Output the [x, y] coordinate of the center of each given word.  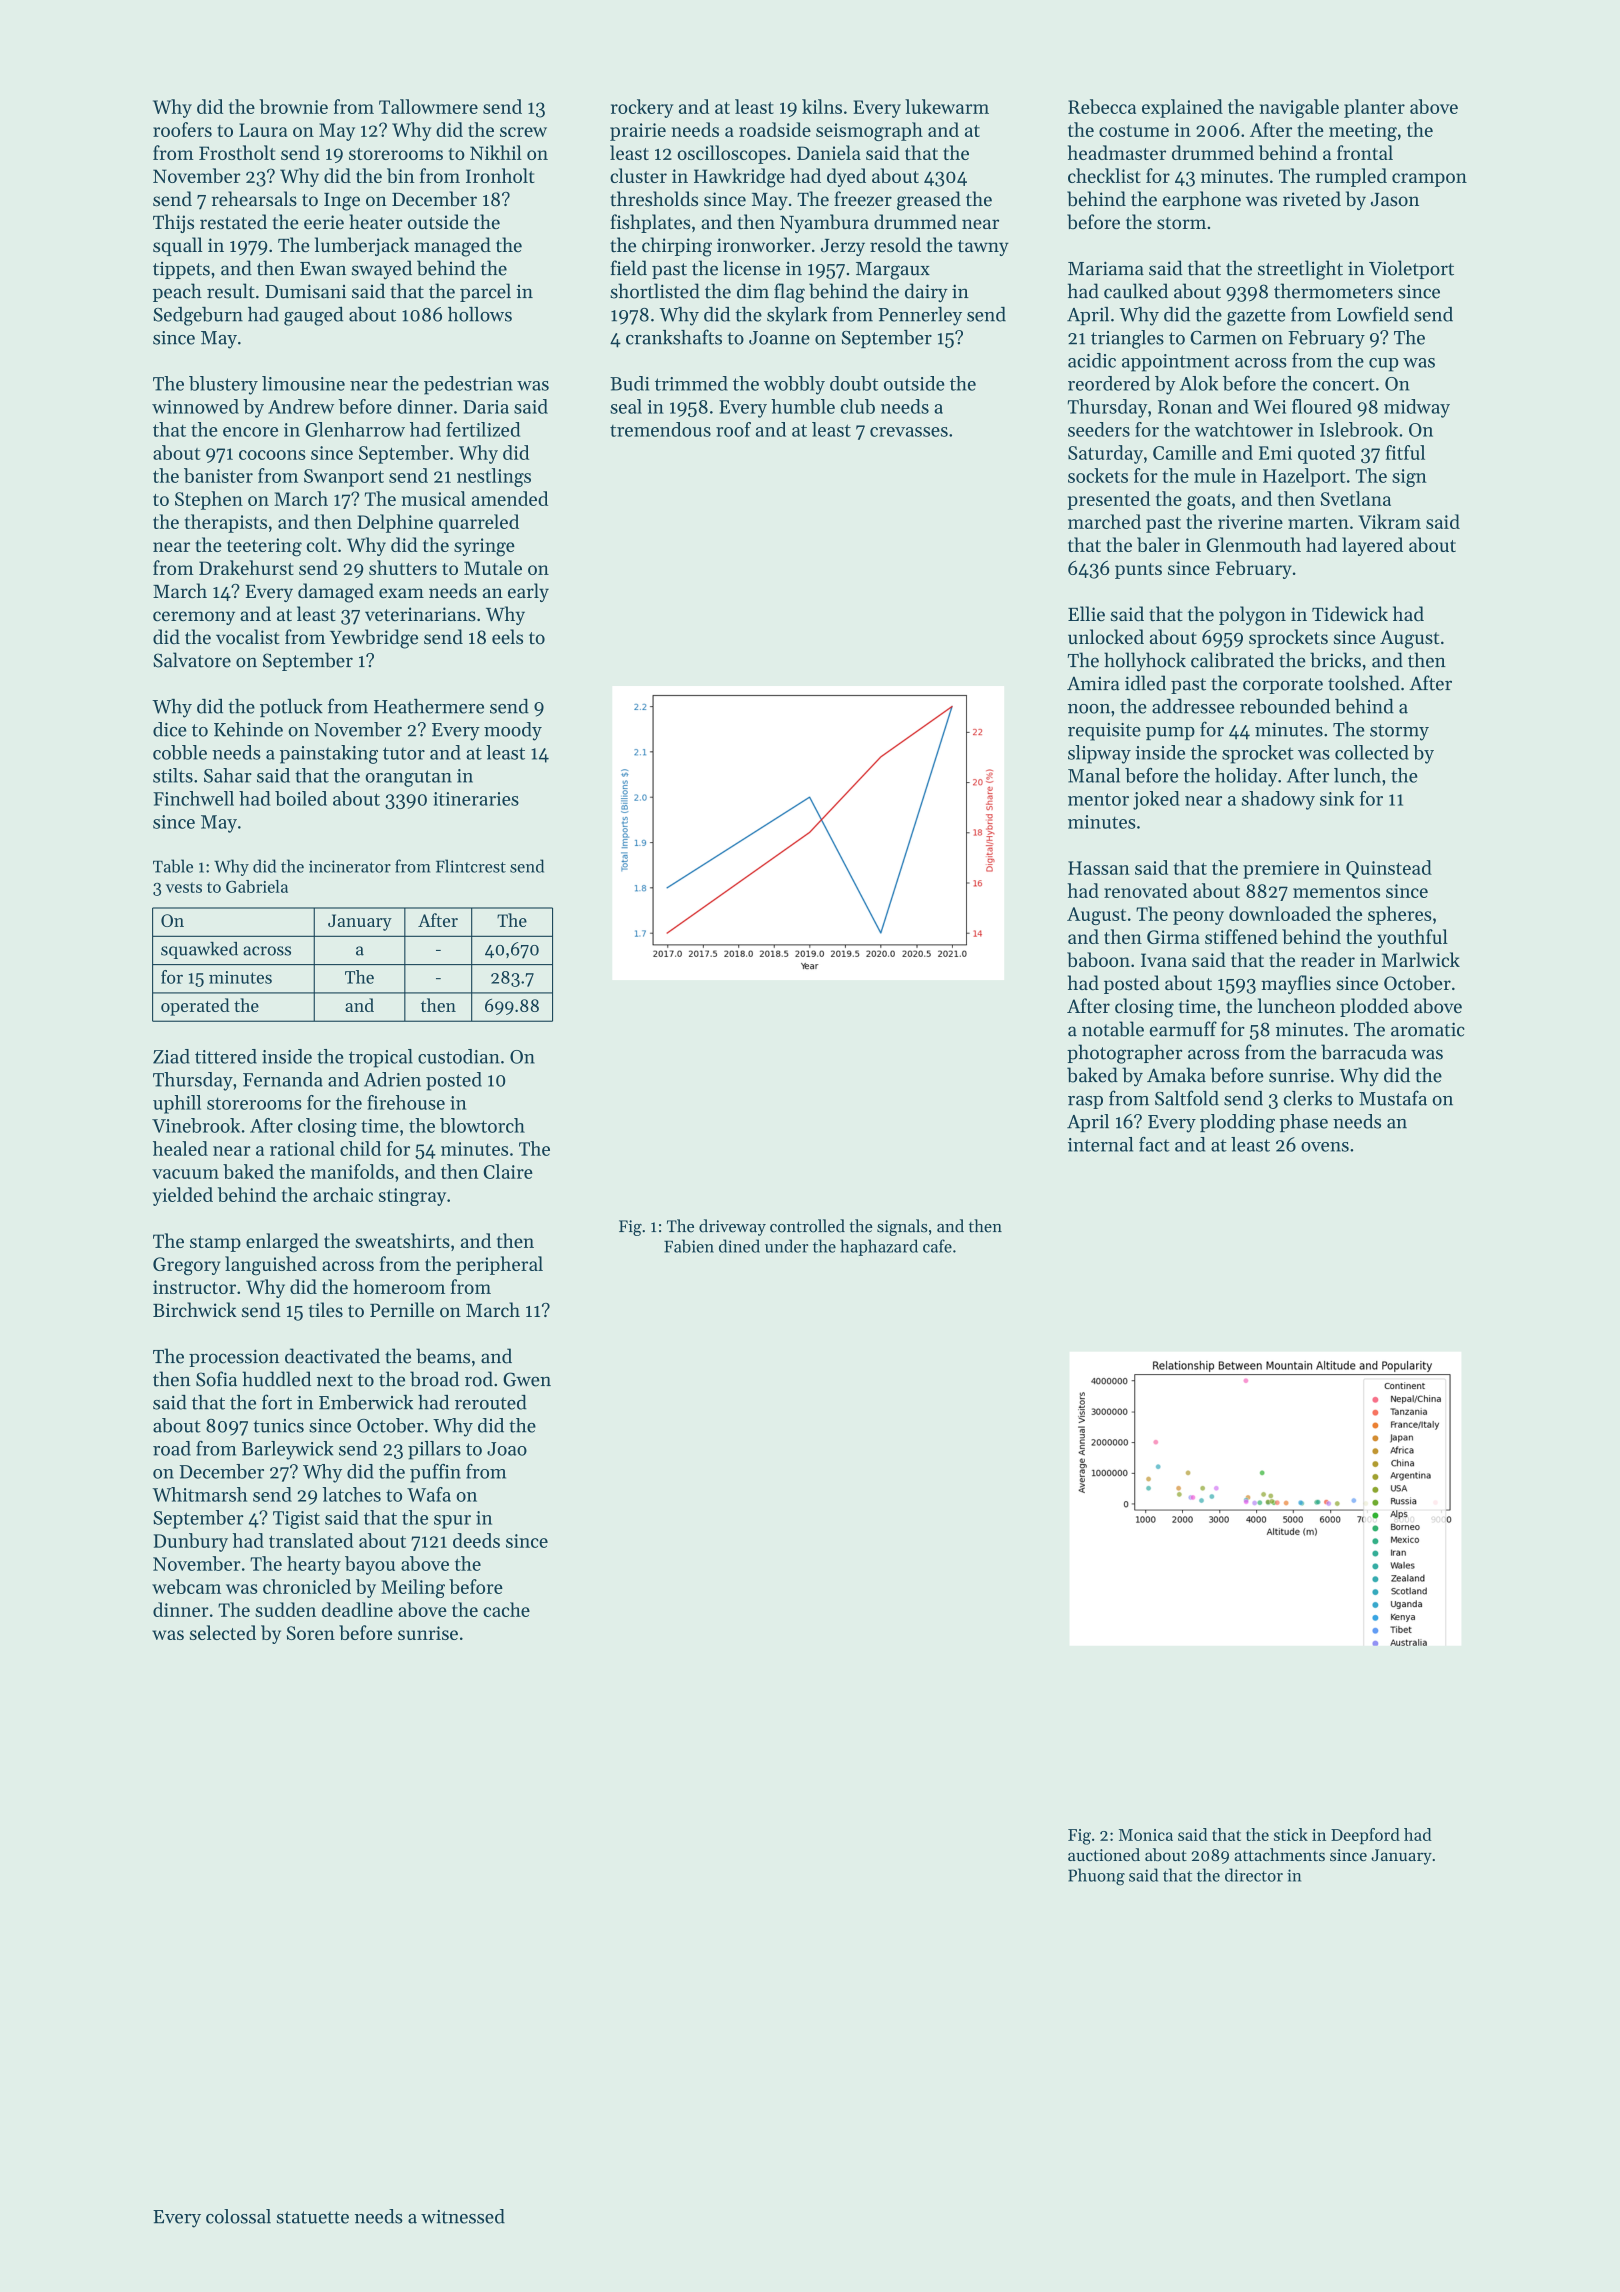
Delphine [395, 523]
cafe [937, 1246]
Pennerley [920, 316]
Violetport [1411, 269]
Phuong [1096, 1877]
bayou [370, 1565]
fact [1154, 1144]
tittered [226, 1056]
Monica [1146, 1835]
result [231, 291]
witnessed [463, 2216]
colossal [238, 2216]
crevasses [909, 432]
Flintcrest [471, 866]
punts [1138, 571]
